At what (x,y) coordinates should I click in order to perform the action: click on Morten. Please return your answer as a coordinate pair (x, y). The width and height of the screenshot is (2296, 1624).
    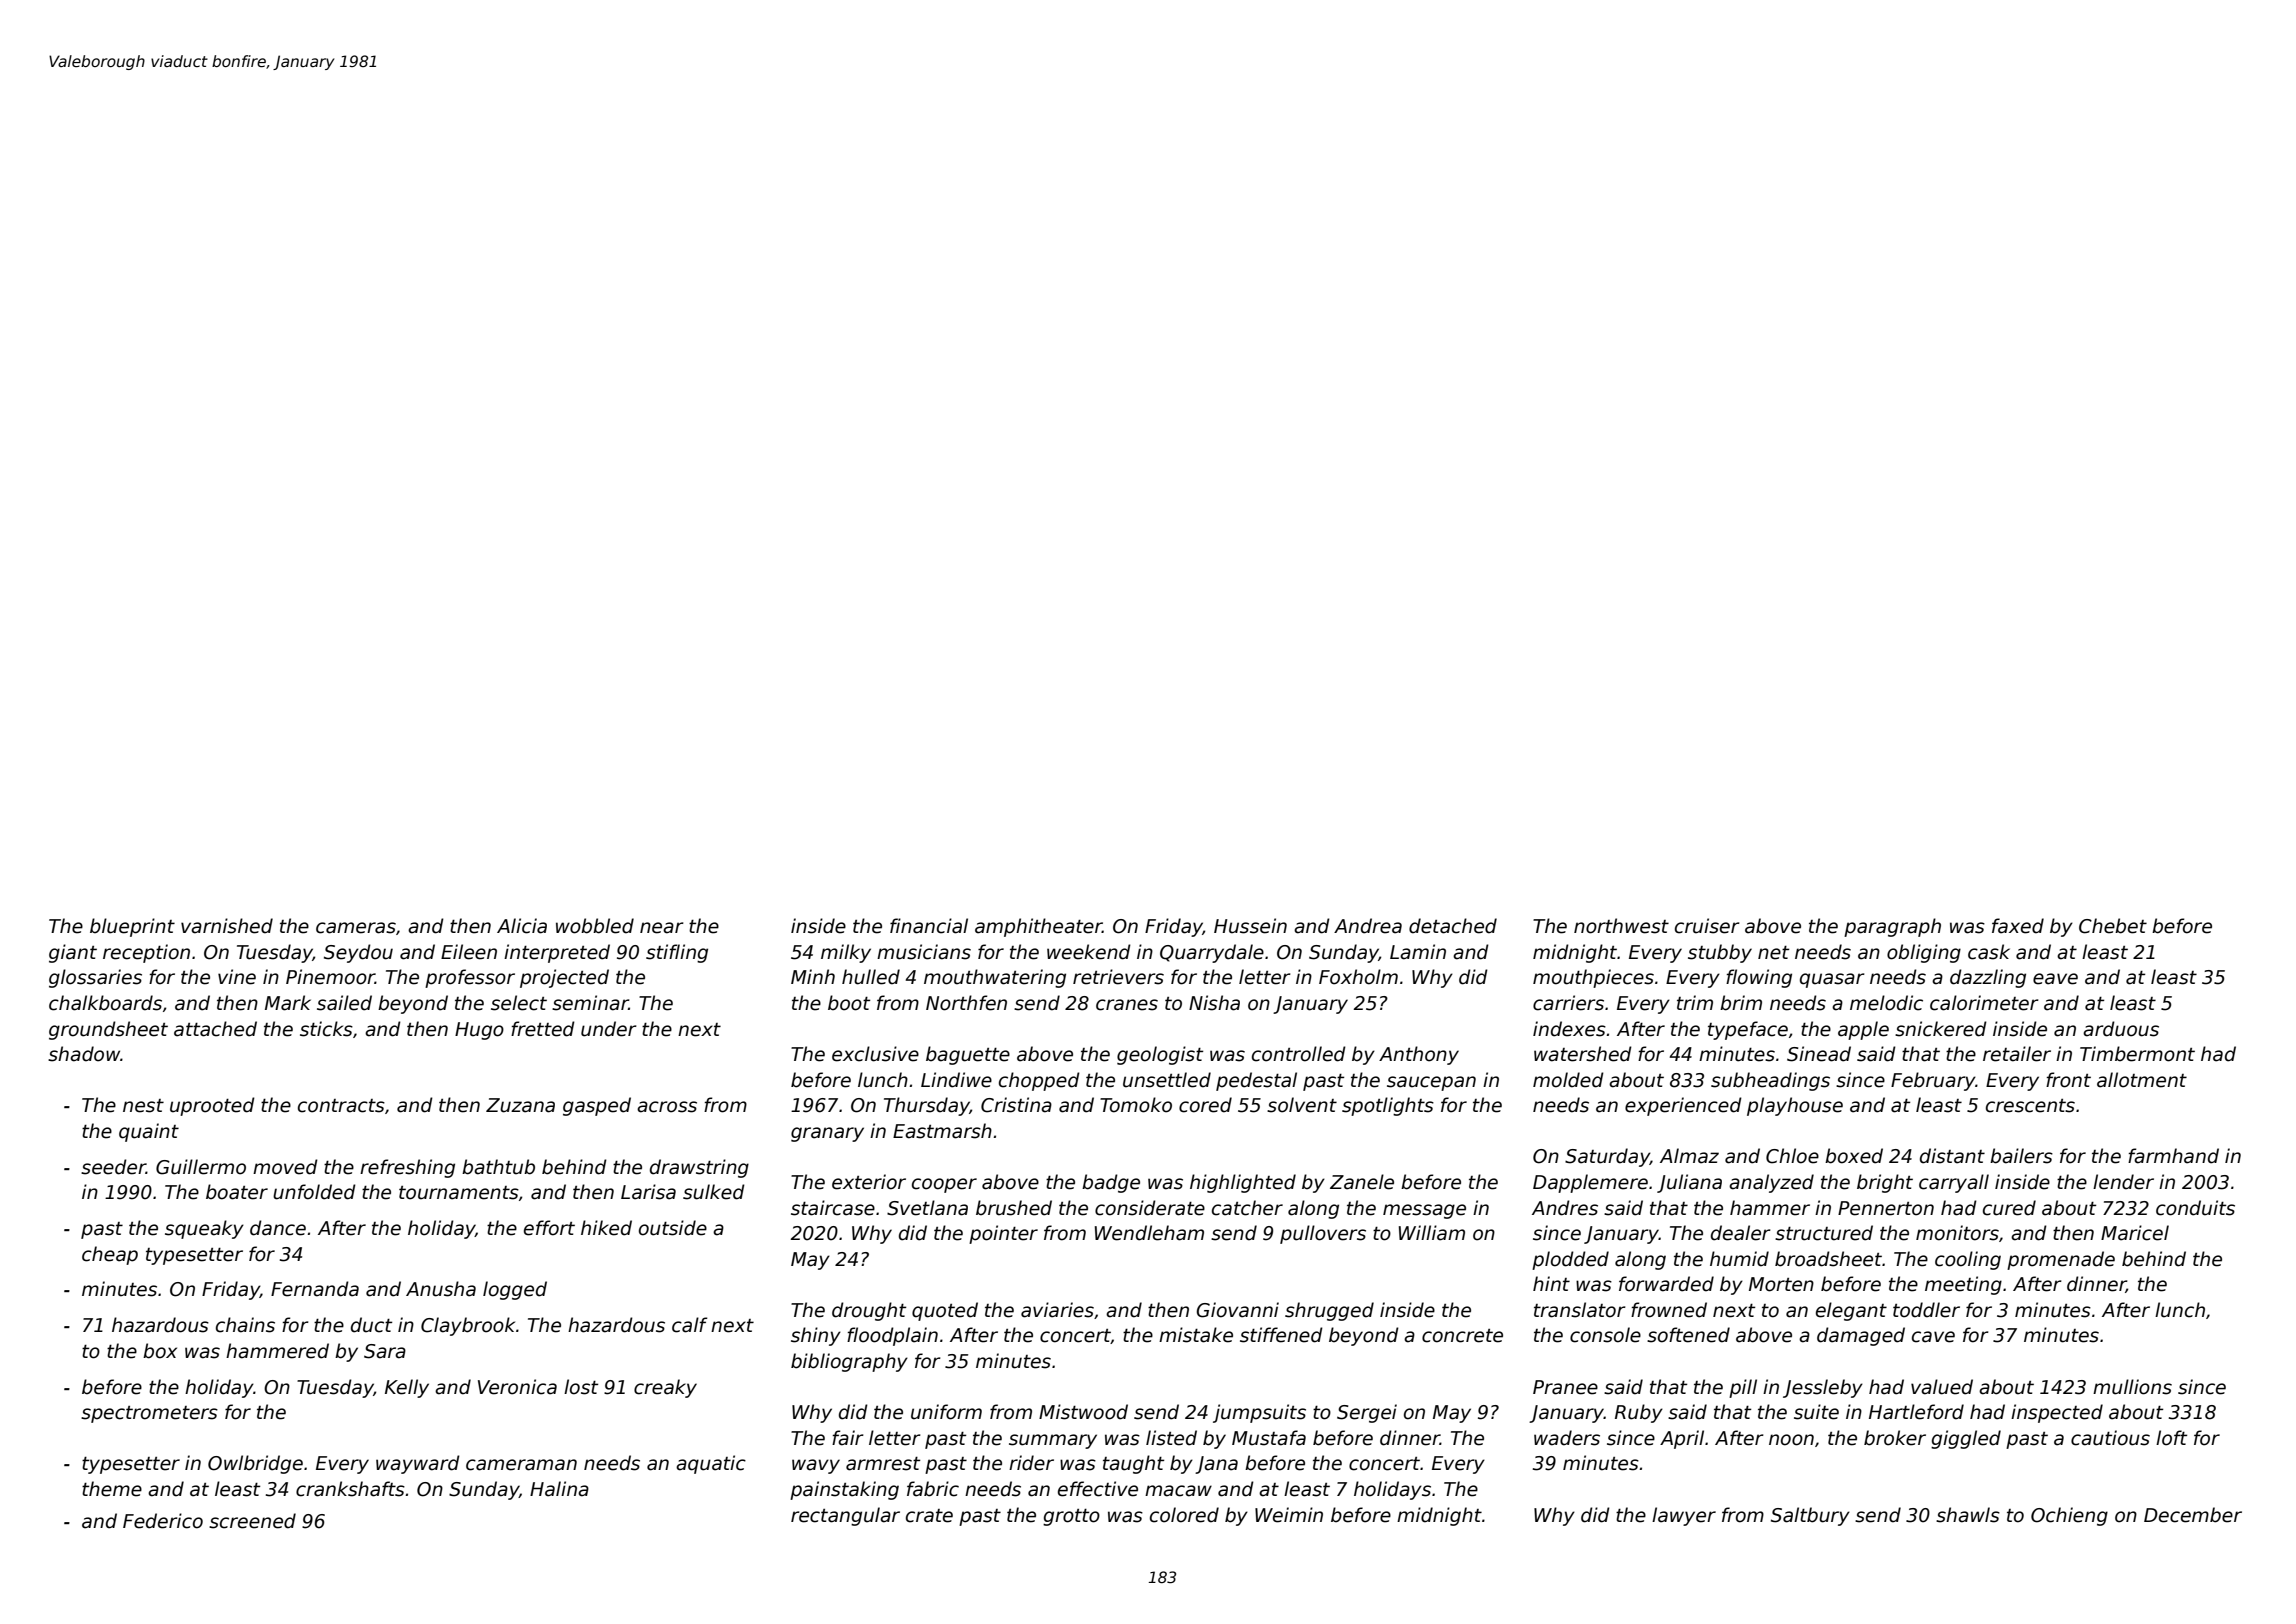
    Looking at the image, I should click on (1781, 1284).
